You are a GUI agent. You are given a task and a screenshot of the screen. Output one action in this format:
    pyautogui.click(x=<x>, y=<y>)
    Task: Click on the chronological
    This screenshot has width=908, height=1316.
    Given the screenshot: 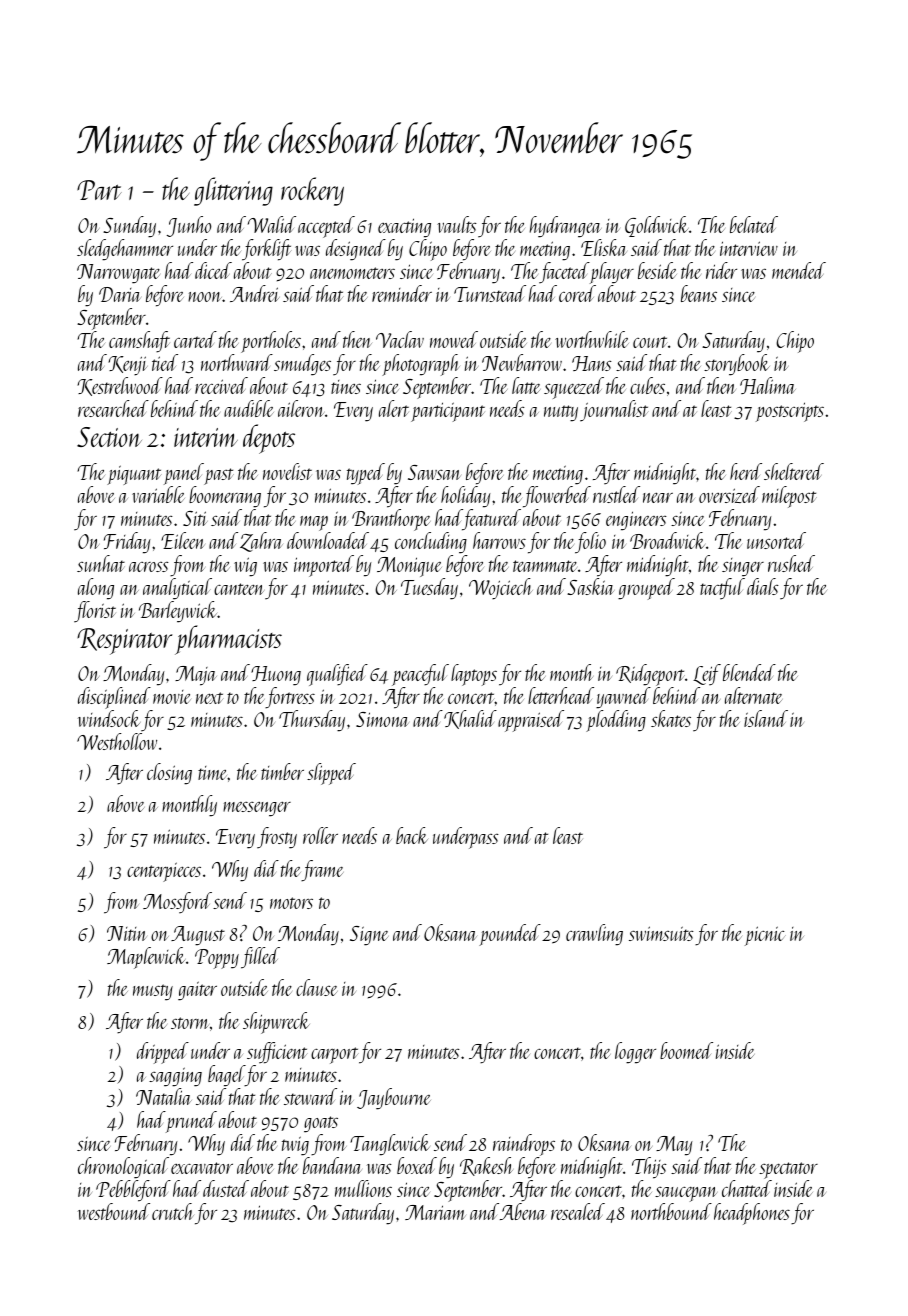 What is the action you would take?
    pyautogui.click(x=123, y=1168)
